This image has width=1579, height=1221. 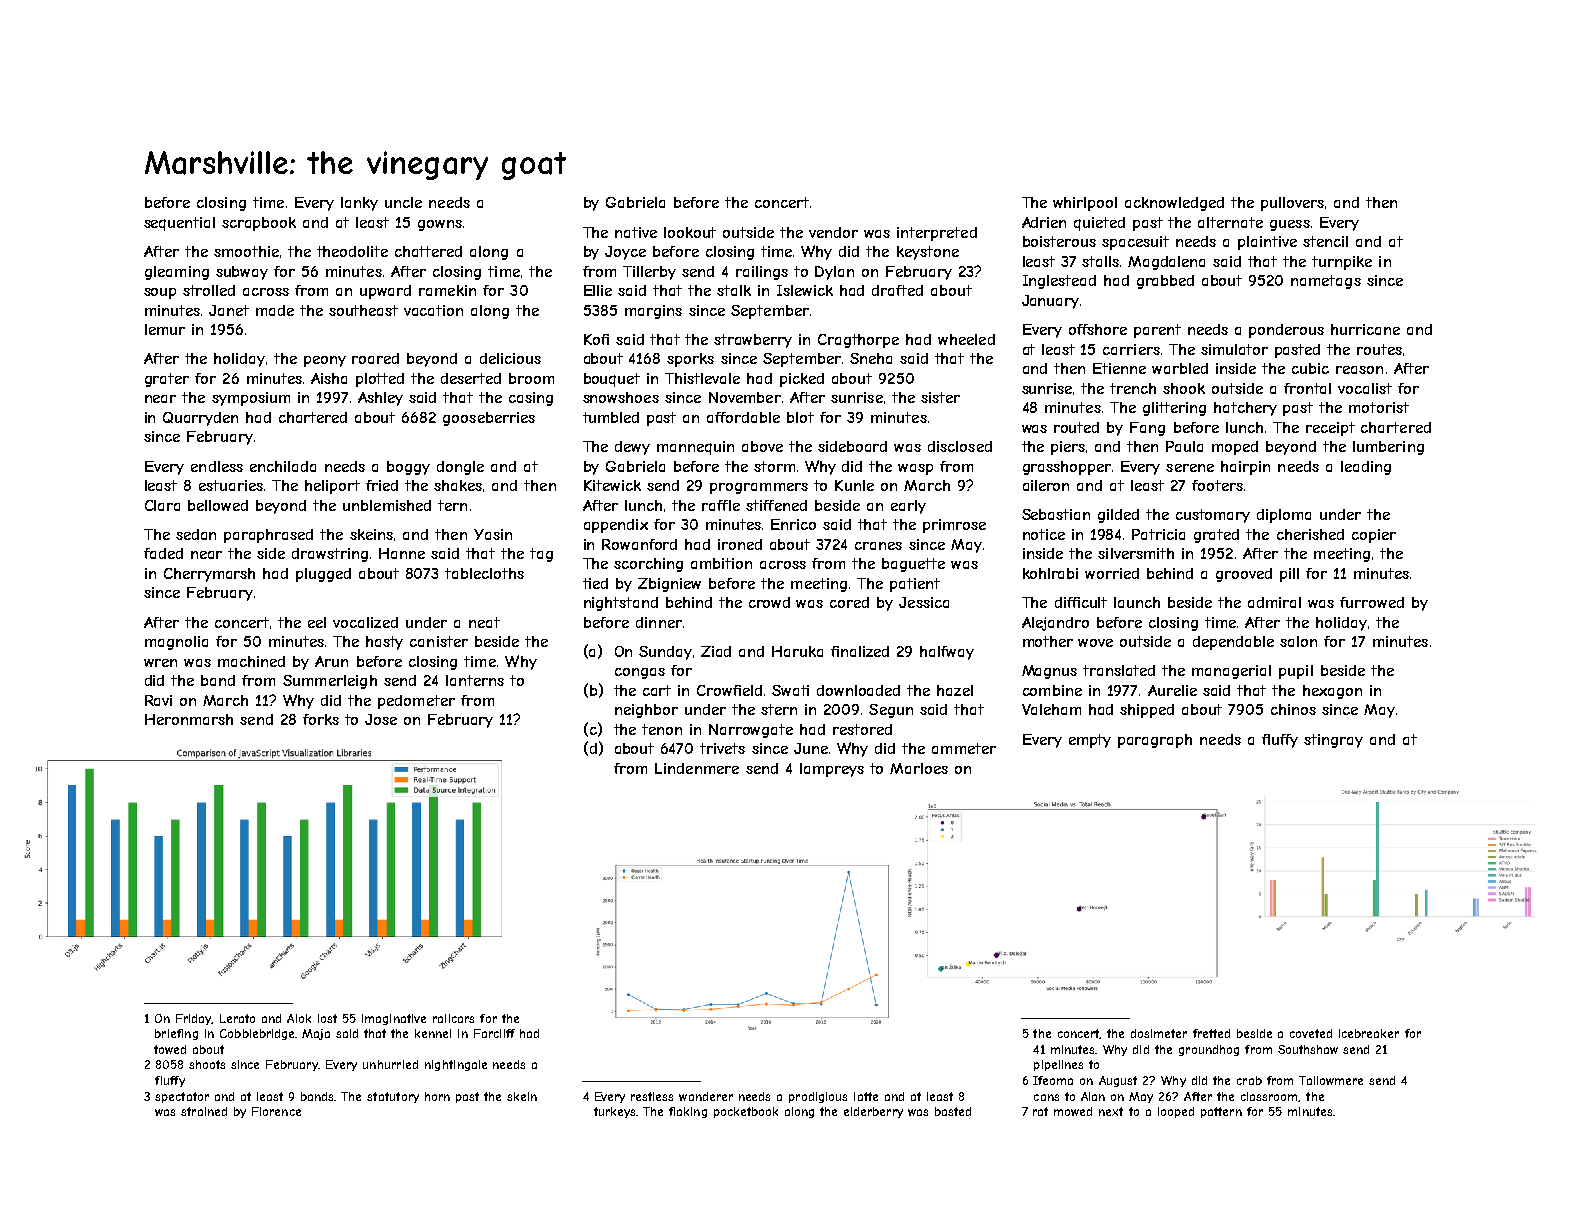 I want to click on strained, so click(x=204, y=1111).
